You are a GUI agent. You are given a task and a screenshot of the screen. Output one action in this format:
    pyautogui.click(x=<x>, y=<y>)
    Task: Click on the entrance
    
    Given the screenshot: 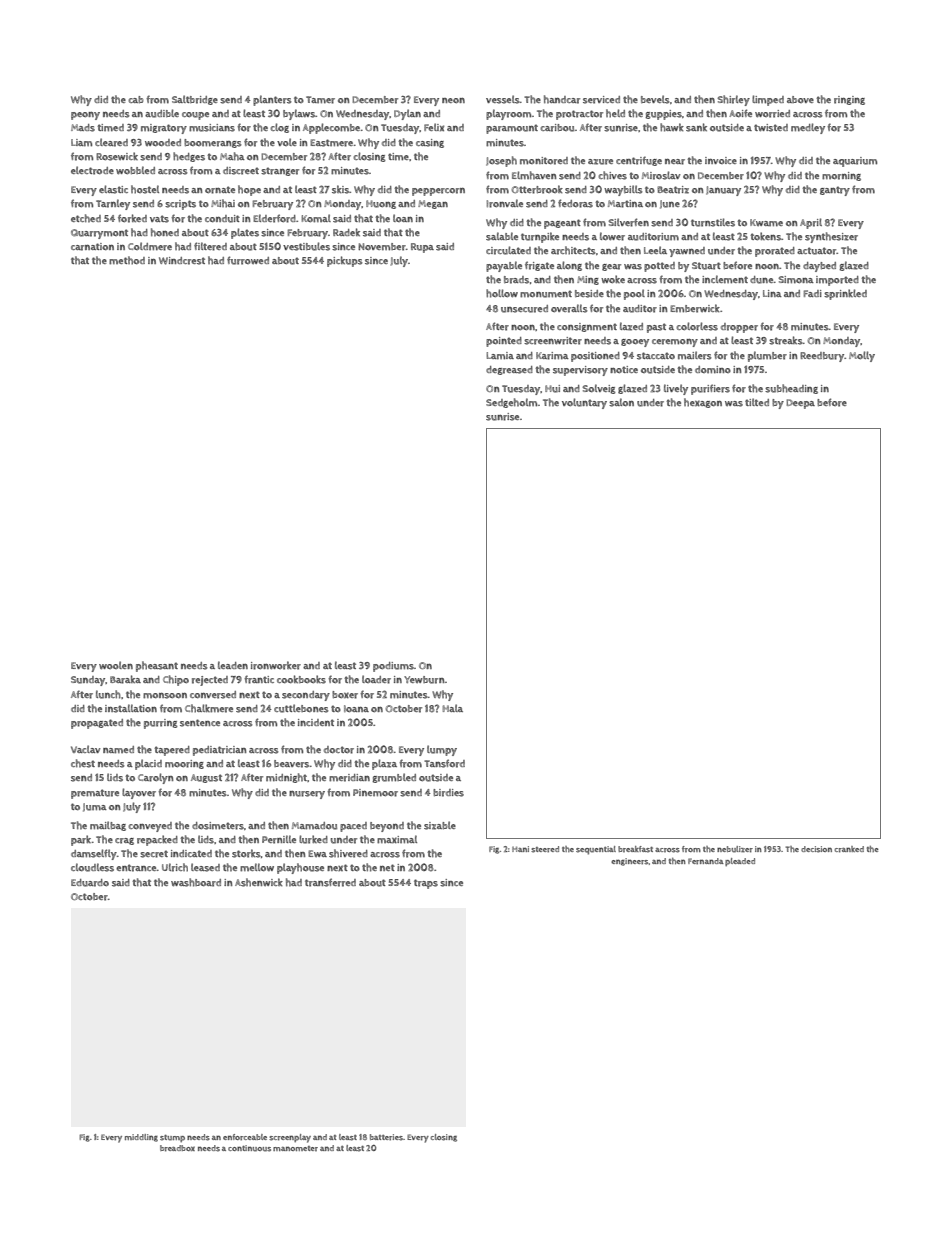 What is the action you would take?
    pyautogui.click(x=136, y=868)
